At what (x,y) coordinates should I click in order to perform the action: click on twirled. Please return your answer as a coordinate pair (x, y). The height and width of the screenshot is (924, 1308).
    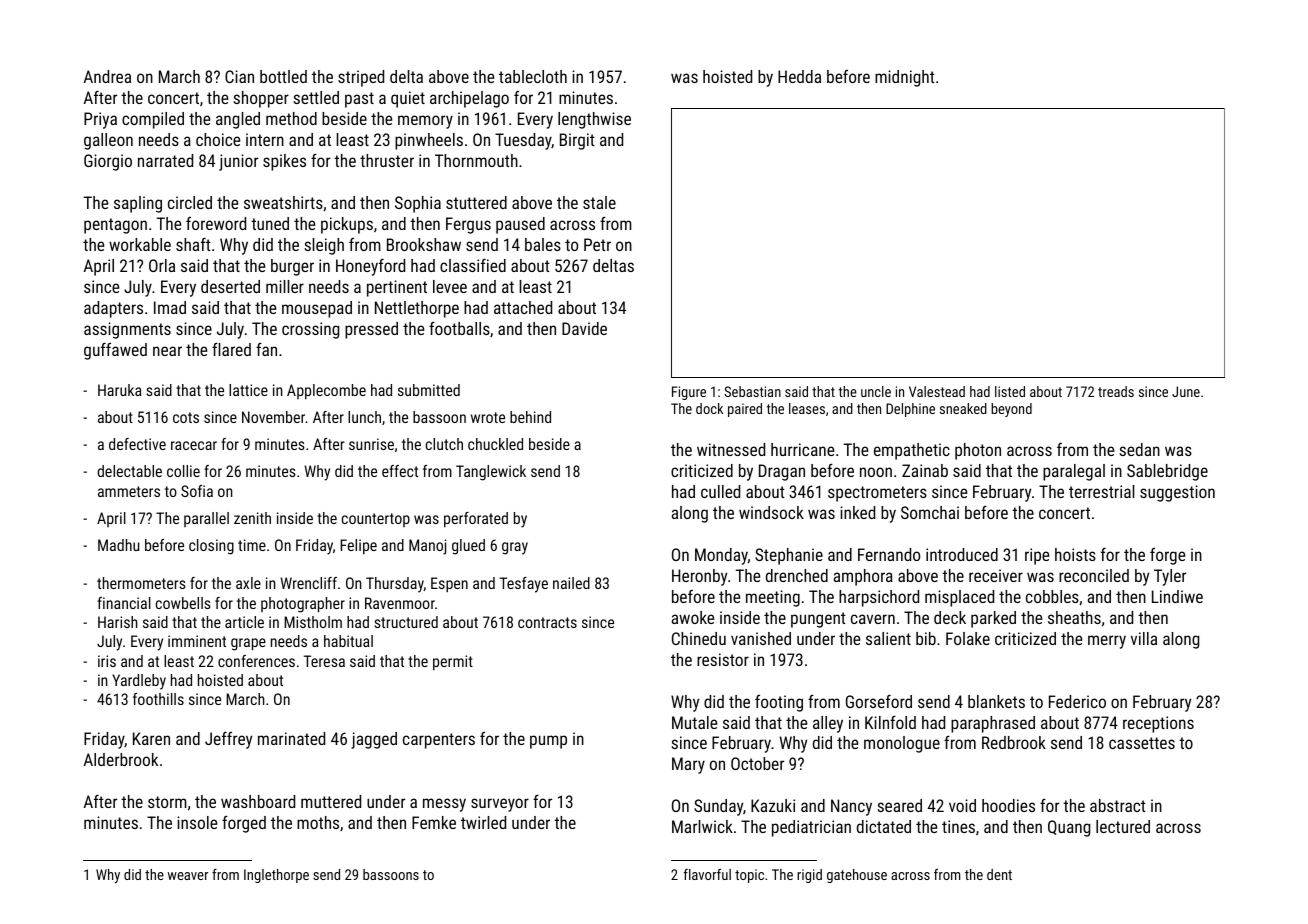
    Looking at the image, I should click on (483, 822).
